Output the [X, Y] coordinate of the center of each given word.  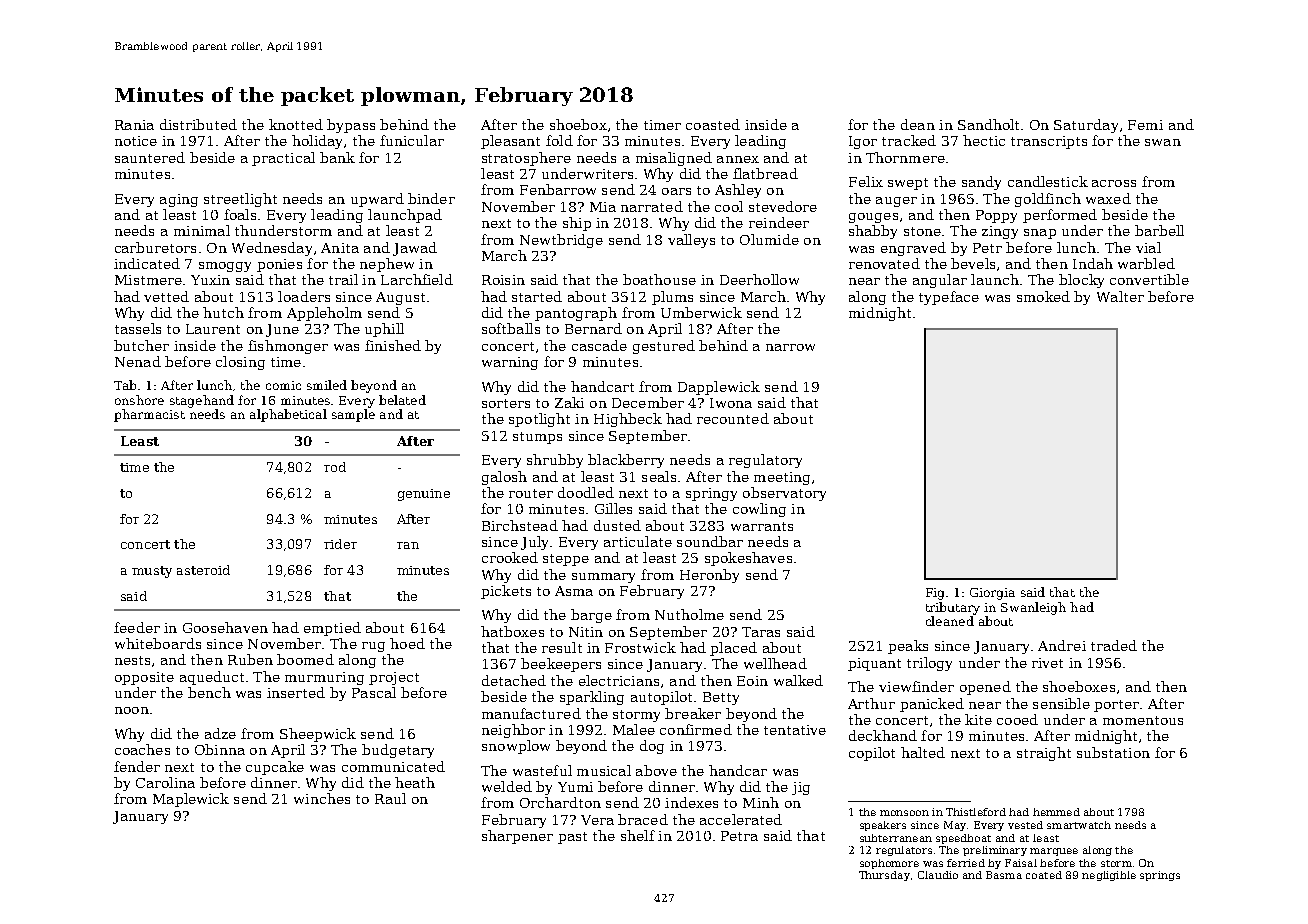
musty [152, 572]
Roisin [503, 280]
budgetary [398, 751]
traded [1114, 645]
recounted [733, 418]
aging [179, 200]
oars [676, 191]
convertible [1149, 279]
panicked [932, 705]
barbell [1159, 230]
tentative [795, 730]
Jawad [415, 249]
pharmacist [149, 415]
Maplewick [191, 800]
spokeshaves [748, 559]
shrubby [555, 461]
